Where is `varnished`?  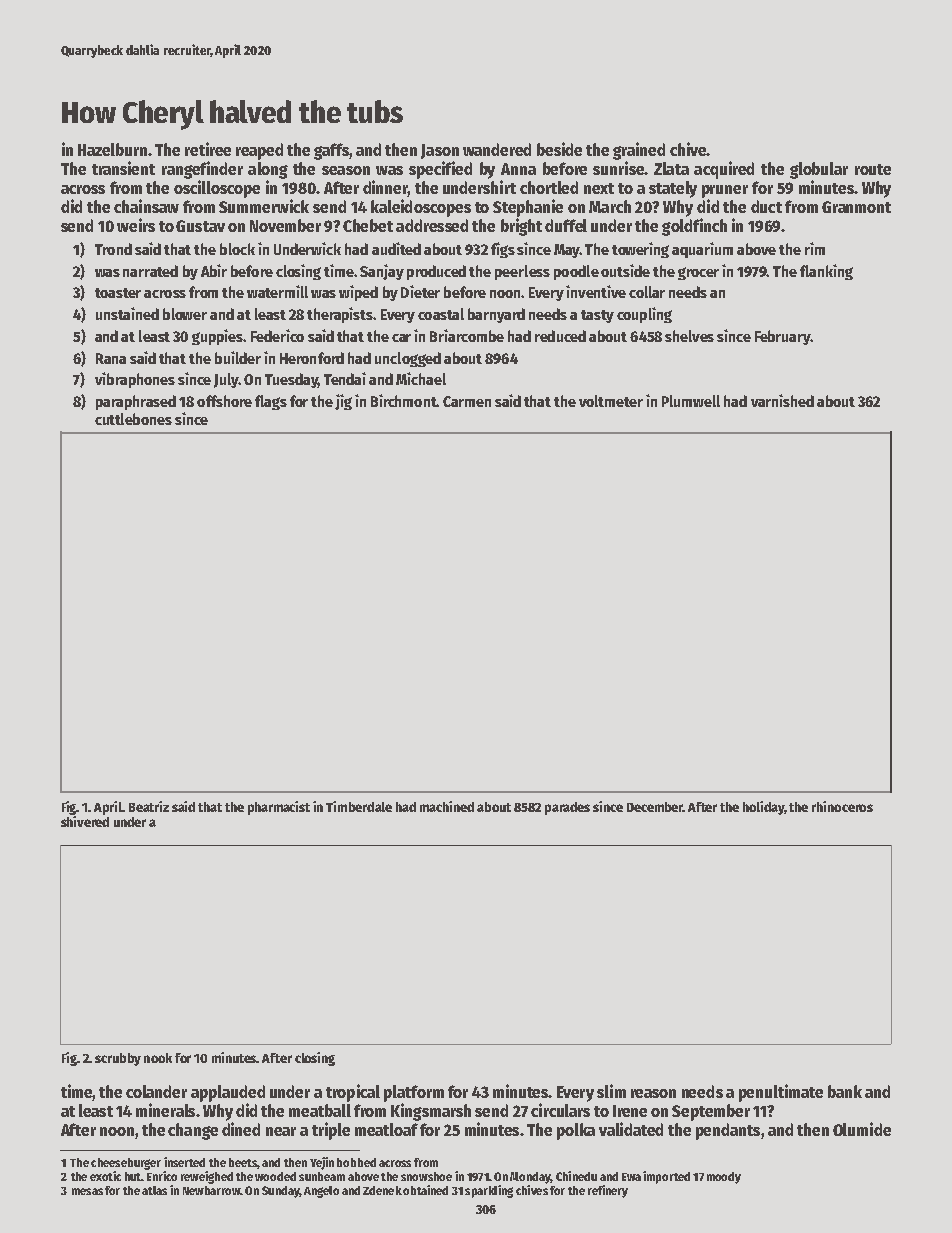
varnished is located at coordinates (782, 400).
